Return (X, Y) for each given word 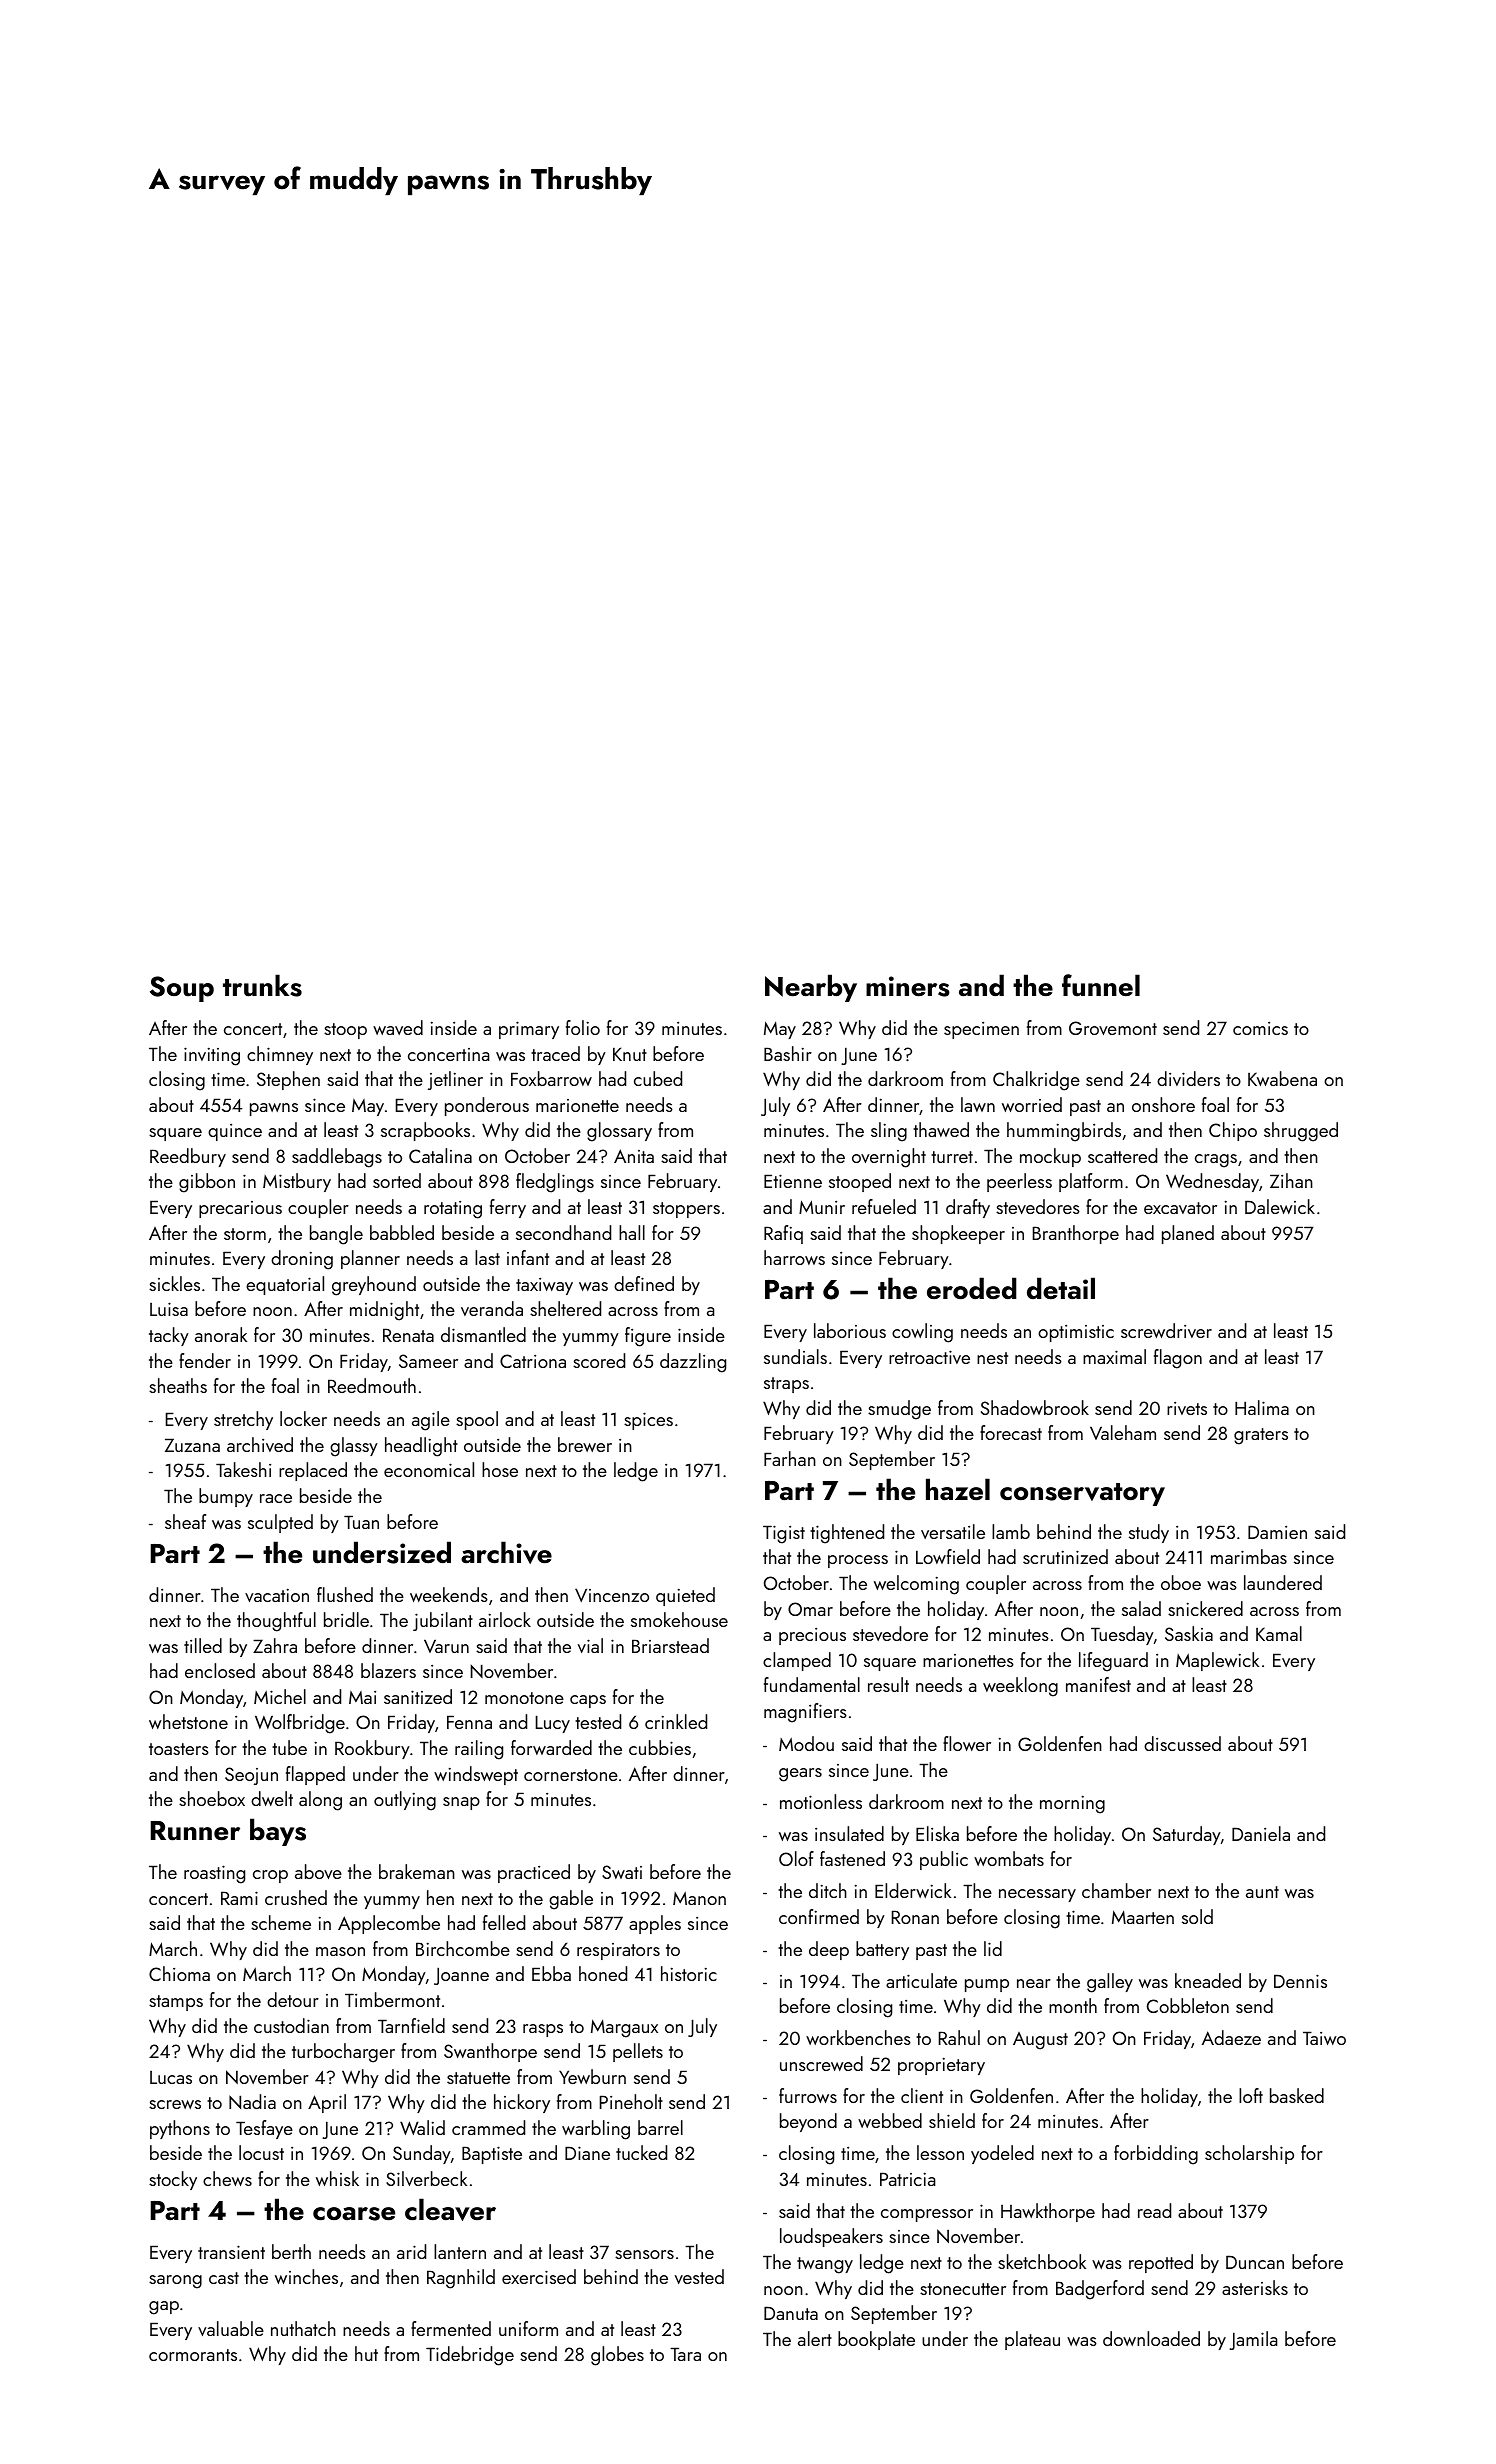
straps (786, 1385)
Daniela (1261, 1833)
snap (461, 1803)
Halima (1262, 1407)
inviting (212, 1056)
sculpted (280, 1523)
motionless (821, 1801)
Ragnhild (461, 2279)
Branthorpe (1076, 1234)
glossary (619, 1132)
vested (699, 2276)
